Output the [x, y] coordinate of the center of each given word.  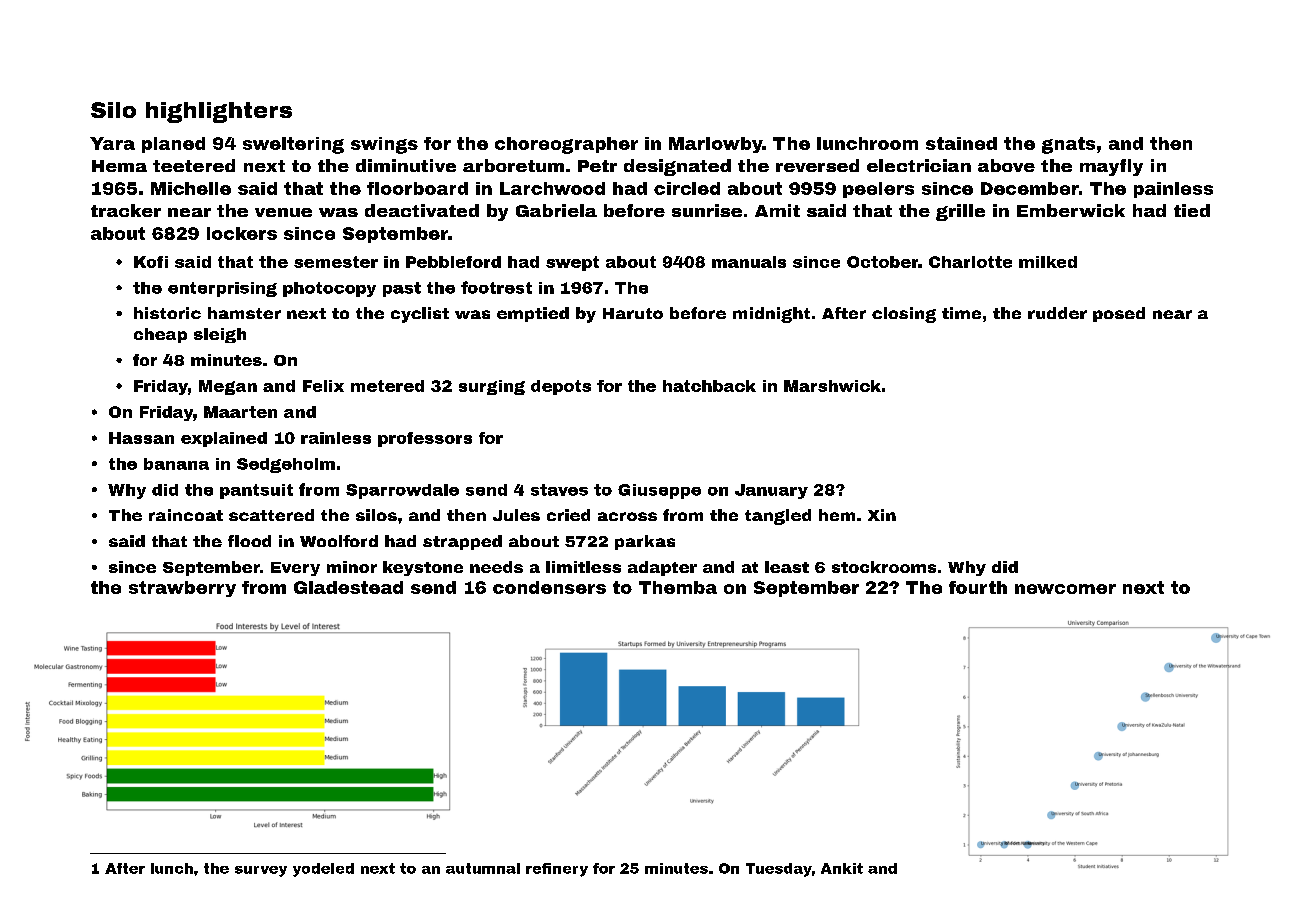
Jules [516, 515]
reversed [817, 165]
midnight [771, 315]
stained [961, 143]
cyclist [420, 315]
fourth [978, 587]
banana [176, 464]
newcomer [1065, 589]
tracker [126, 210]
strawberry [182, 589]
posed [1119, 314]
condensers [549, 587]
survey [261, 871]
